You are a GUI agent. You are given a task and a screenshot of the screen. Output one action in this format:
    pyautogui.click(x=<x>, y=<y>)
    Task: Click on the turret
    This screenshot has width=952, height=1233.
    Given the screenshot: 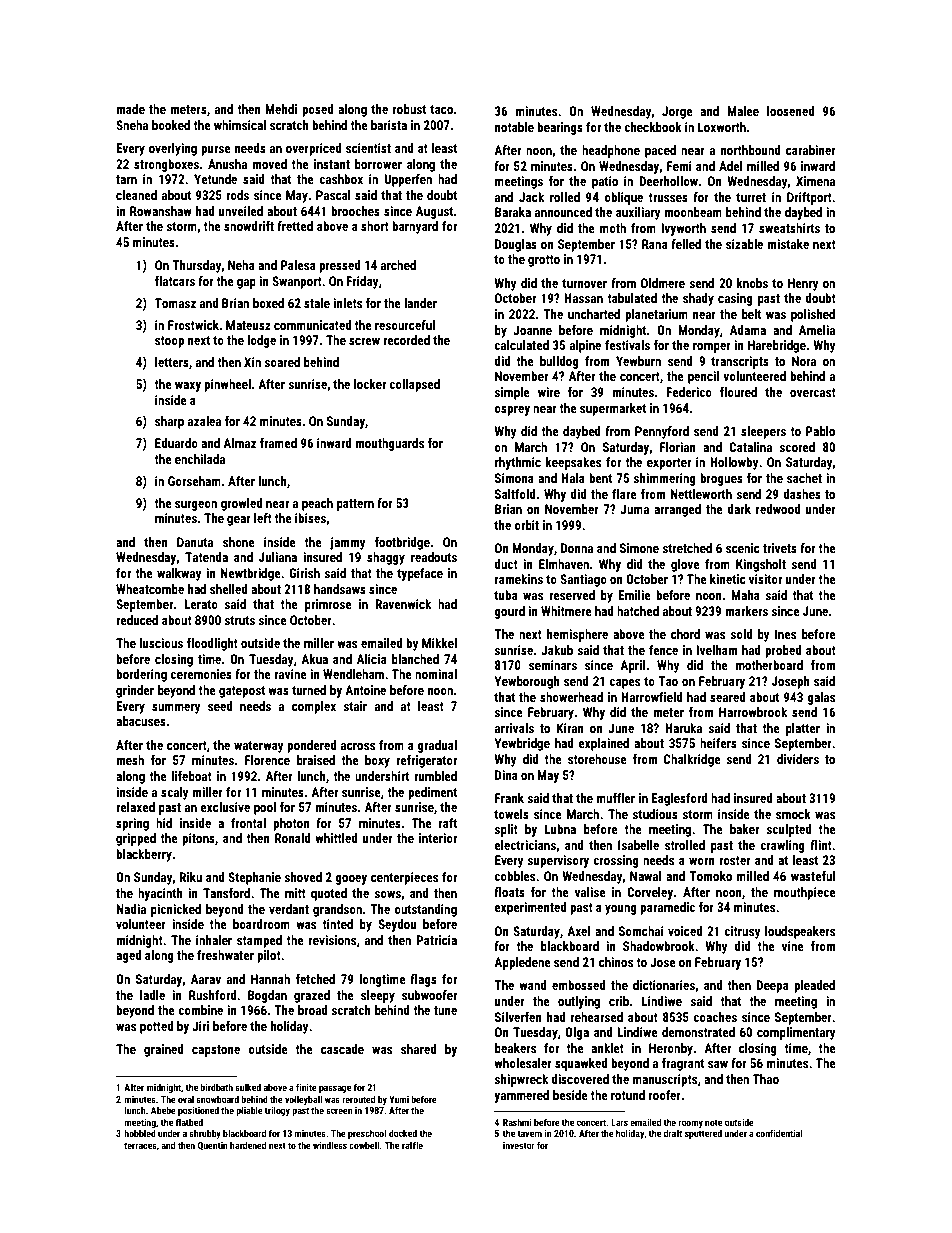 What is the action you would take?
    pyautogui.click(x=751, y=197)
